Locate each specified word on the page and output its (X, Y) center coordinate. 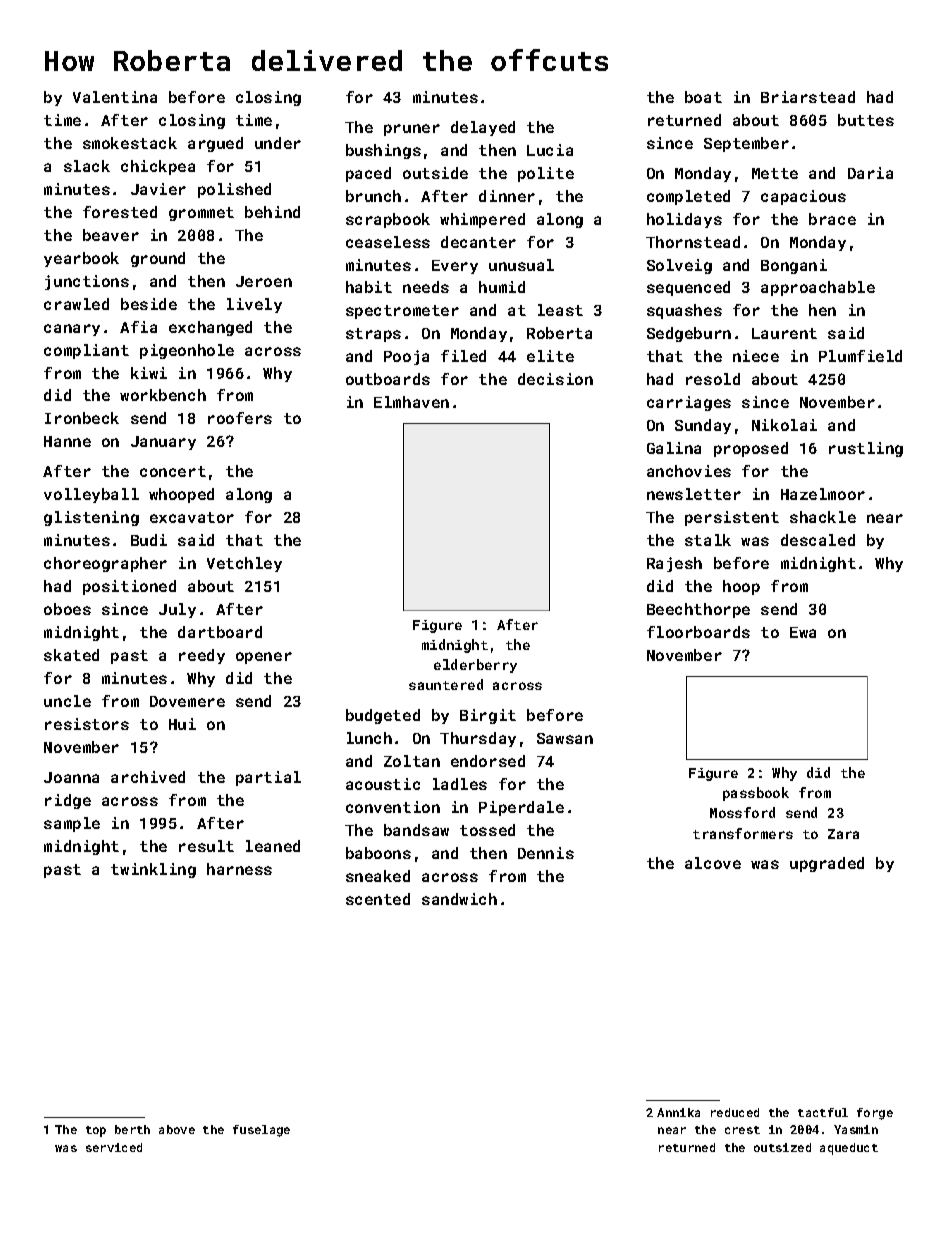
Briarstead (808, 97)
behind (272, 212)
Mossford (742, 812)
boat (703, 97)
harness (239, 869)
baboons (378, 853)
